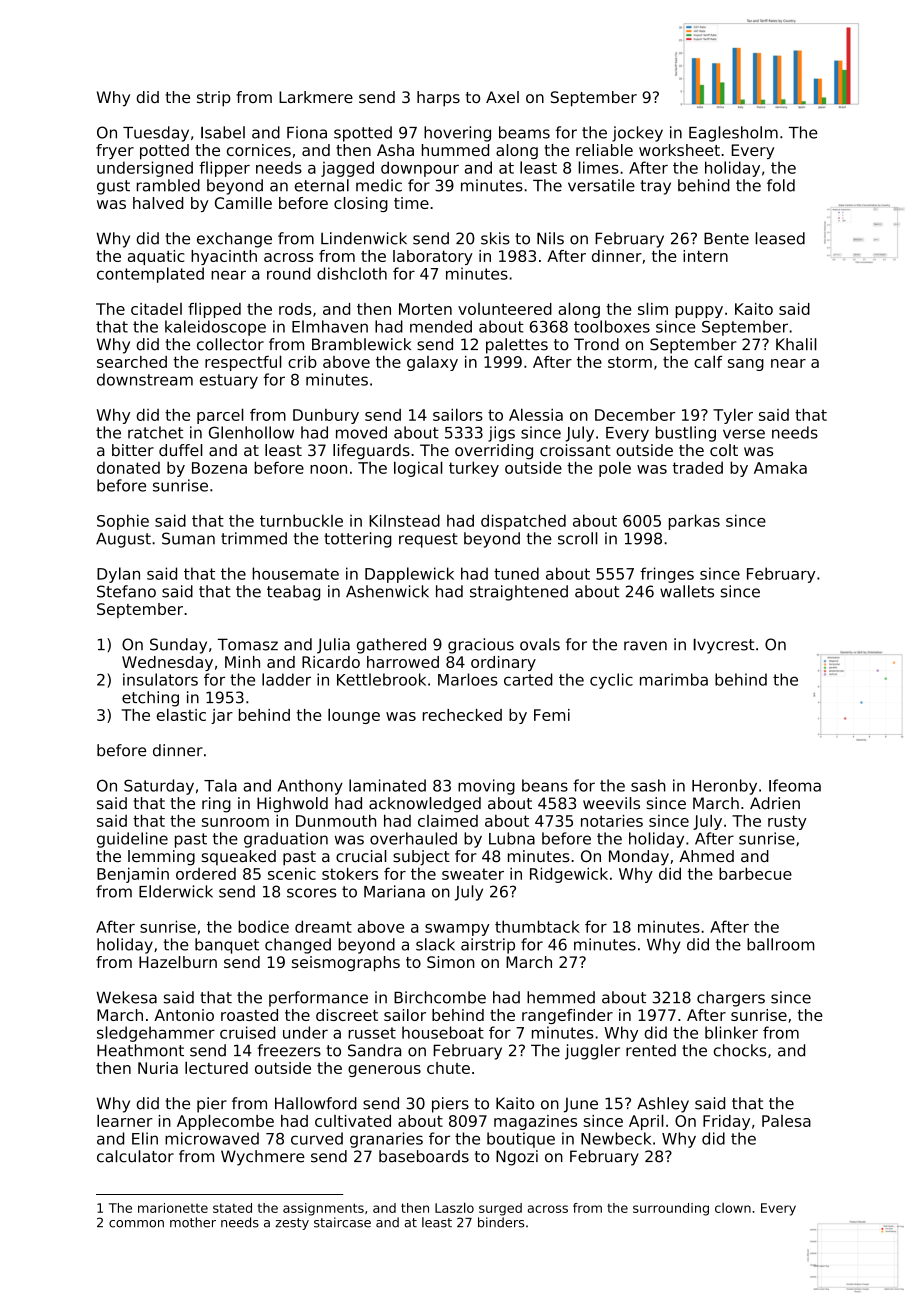 The width and height of the page is (924, 1314). Describe the element at coordinates (156, 1034) in the page. I see `sledgehammer` at that location.
